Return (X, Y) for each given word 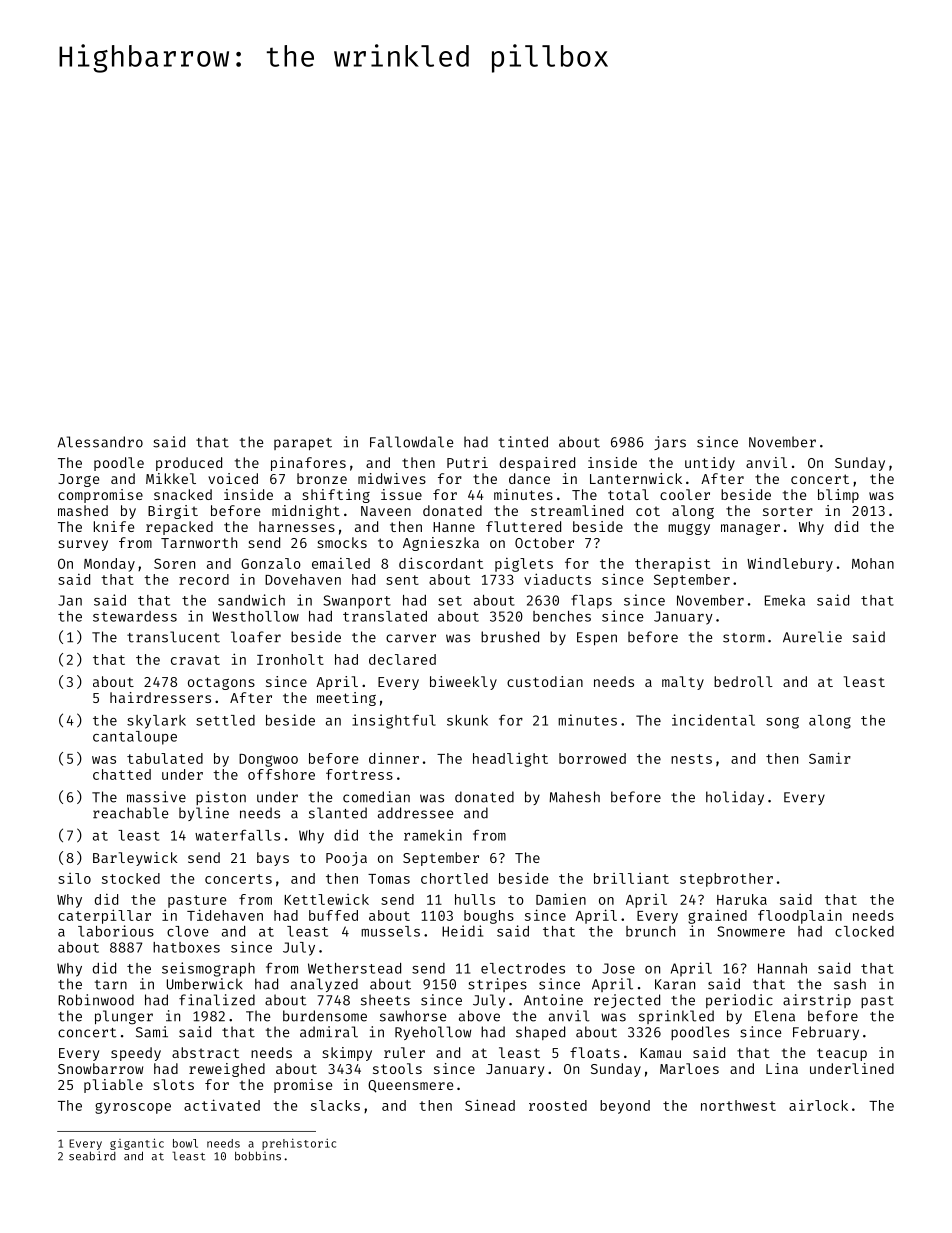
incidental (713, 720)
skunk (467, 720)
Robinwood (96, 1000)
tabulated (165, 758)
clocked (864, 931)
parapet (303, 444)
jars (670, 443)
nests (691, 759)
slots (173, 1084)
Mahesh (574, 797)
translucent (173, 637)
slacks (335, 1105)
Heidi (462, 931)
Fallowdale (411, 442)
